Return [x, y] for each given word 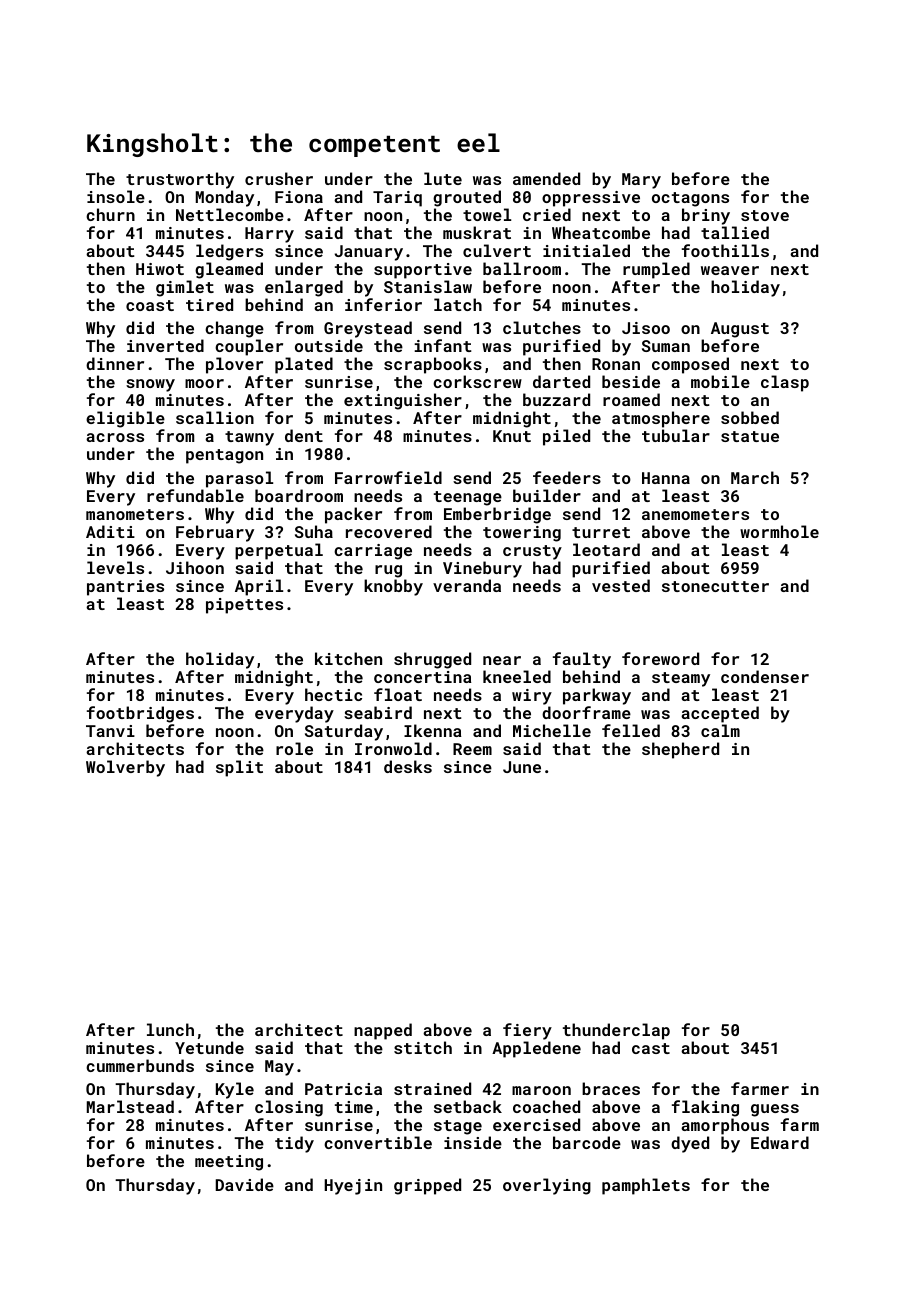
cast [651, 1048]
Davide [245, 1184]
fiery [527, 1031]
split [239, 768]
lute [443, 178]
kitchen [348, 658]
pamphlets [646, 1186]
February [215, 533]
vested [621, 585]
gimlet [185, 288]
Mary [641, 181]
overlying [547, 1186]
